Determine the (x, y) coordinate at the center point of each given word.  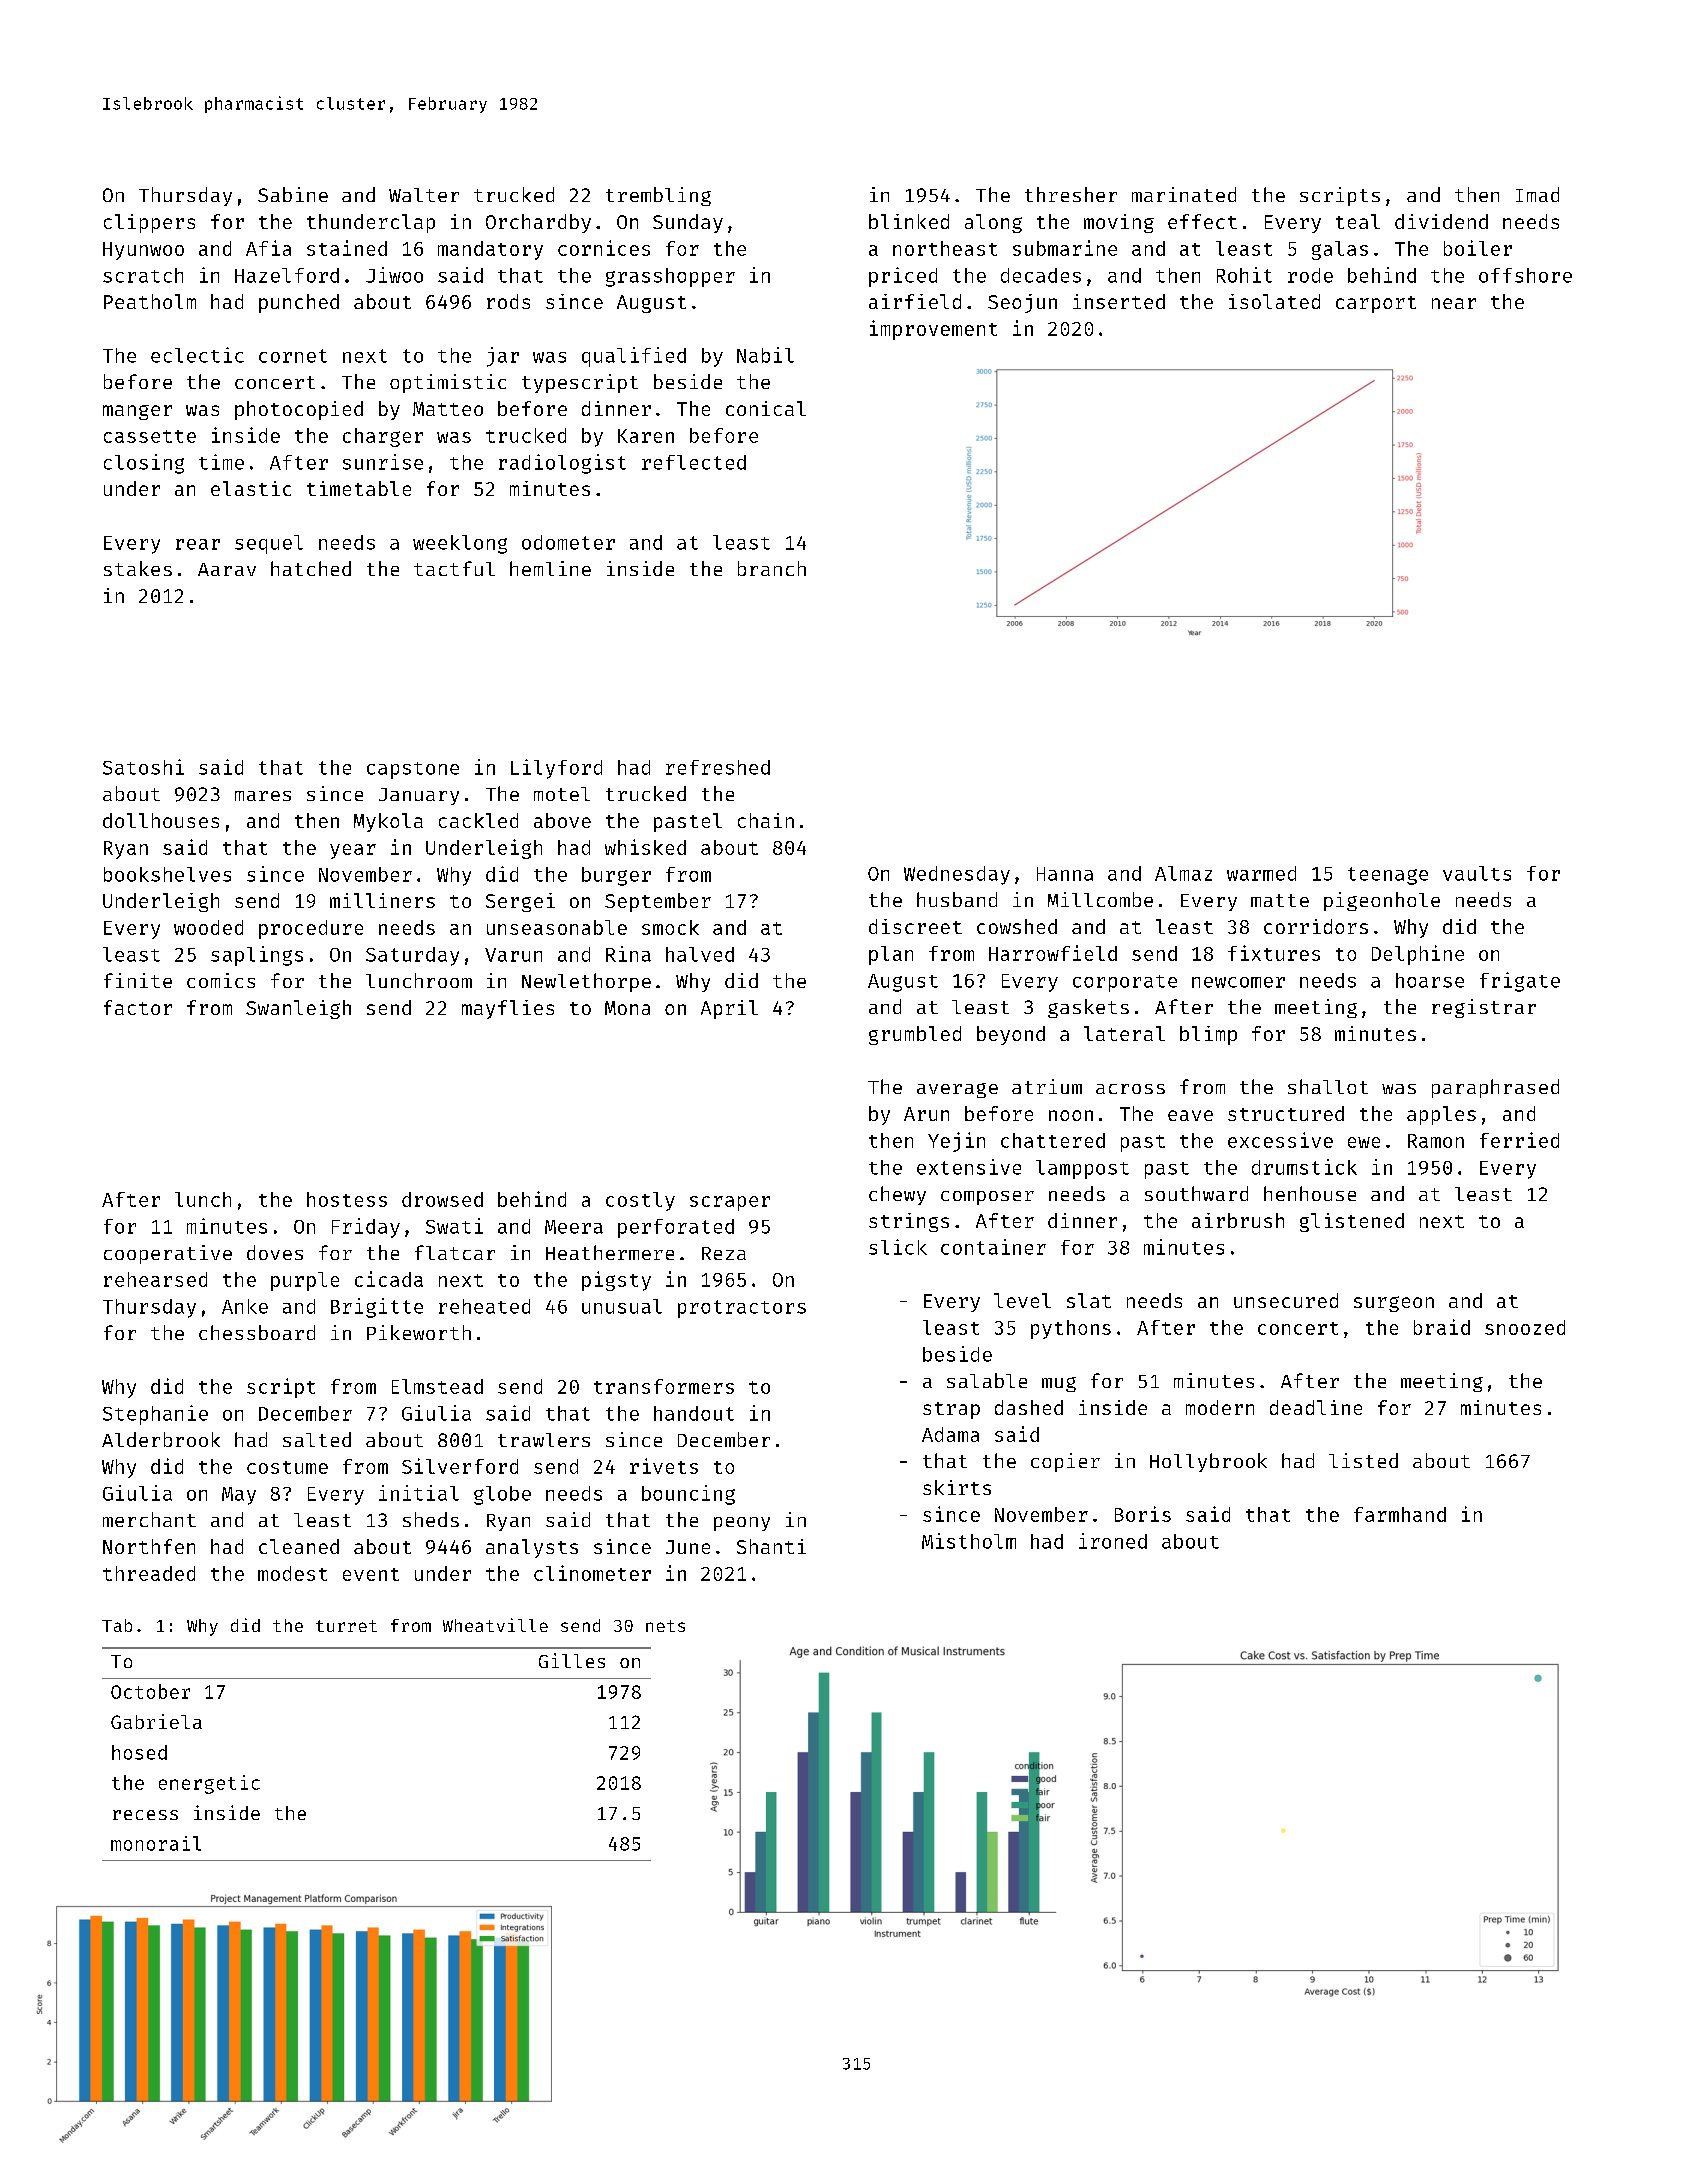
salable (987, 1380)
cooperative (168, 1254)
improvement (933, 330)
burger (616, 876)
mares (263, 796)
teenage (1388, 876)
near (1454, 303)
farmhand (1400, 1514)
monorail (156, 1843)
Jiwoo (394, 275)
